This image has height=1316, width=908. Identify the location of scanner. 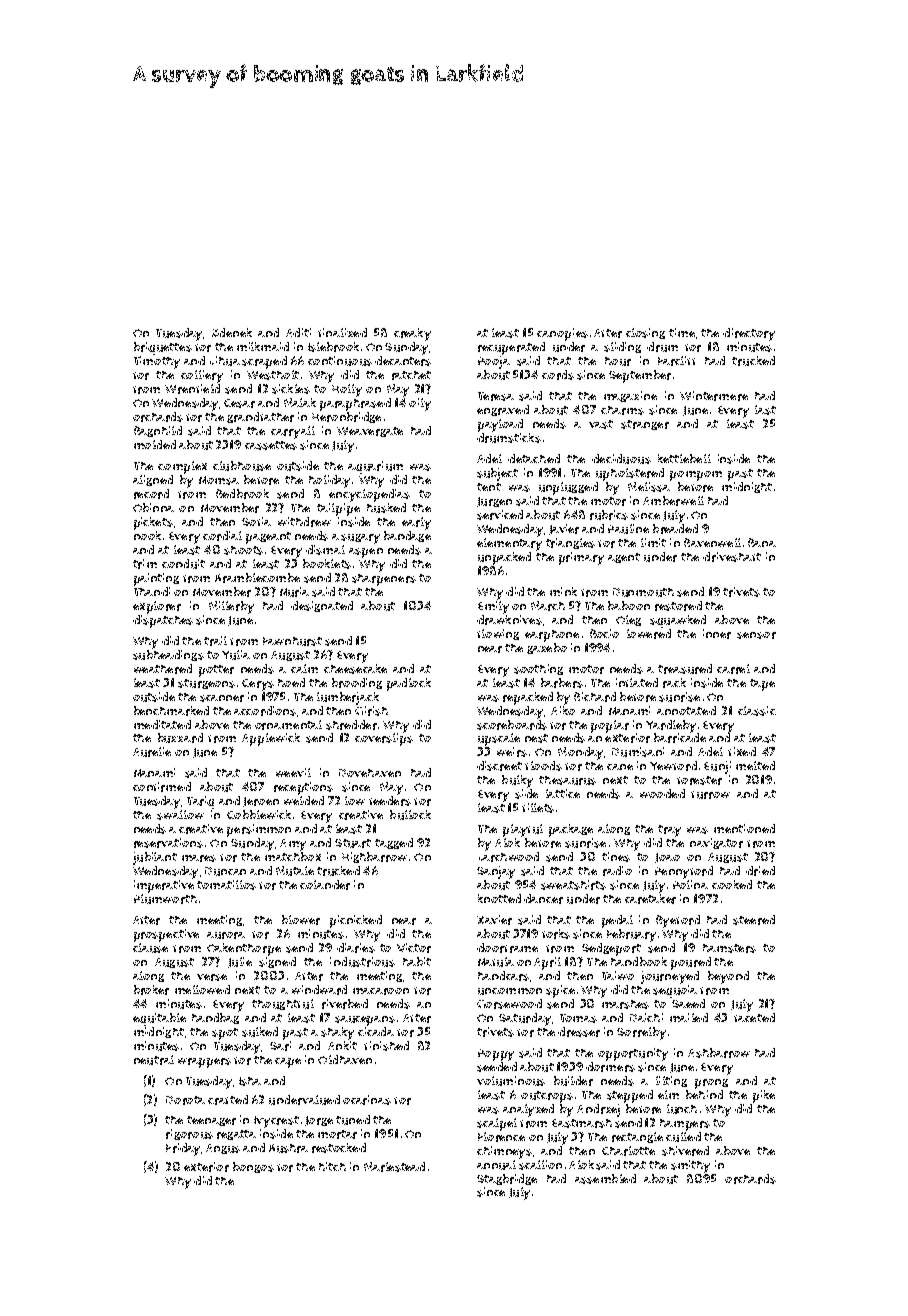
(222, 698).
